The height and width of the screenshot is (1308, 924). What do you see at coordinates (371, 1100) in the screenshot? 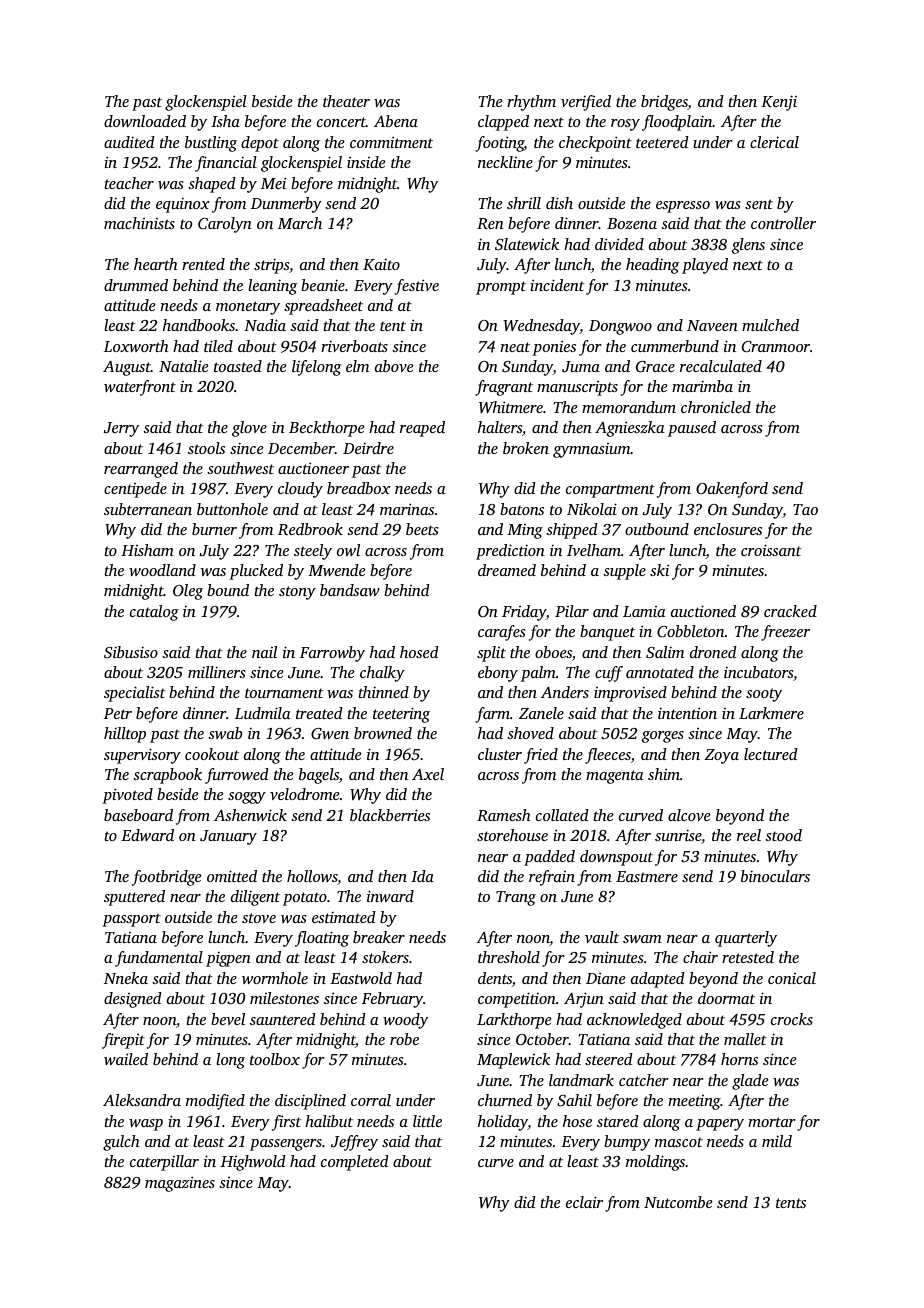
I see `corral` at bounding box center [371, 1100].
